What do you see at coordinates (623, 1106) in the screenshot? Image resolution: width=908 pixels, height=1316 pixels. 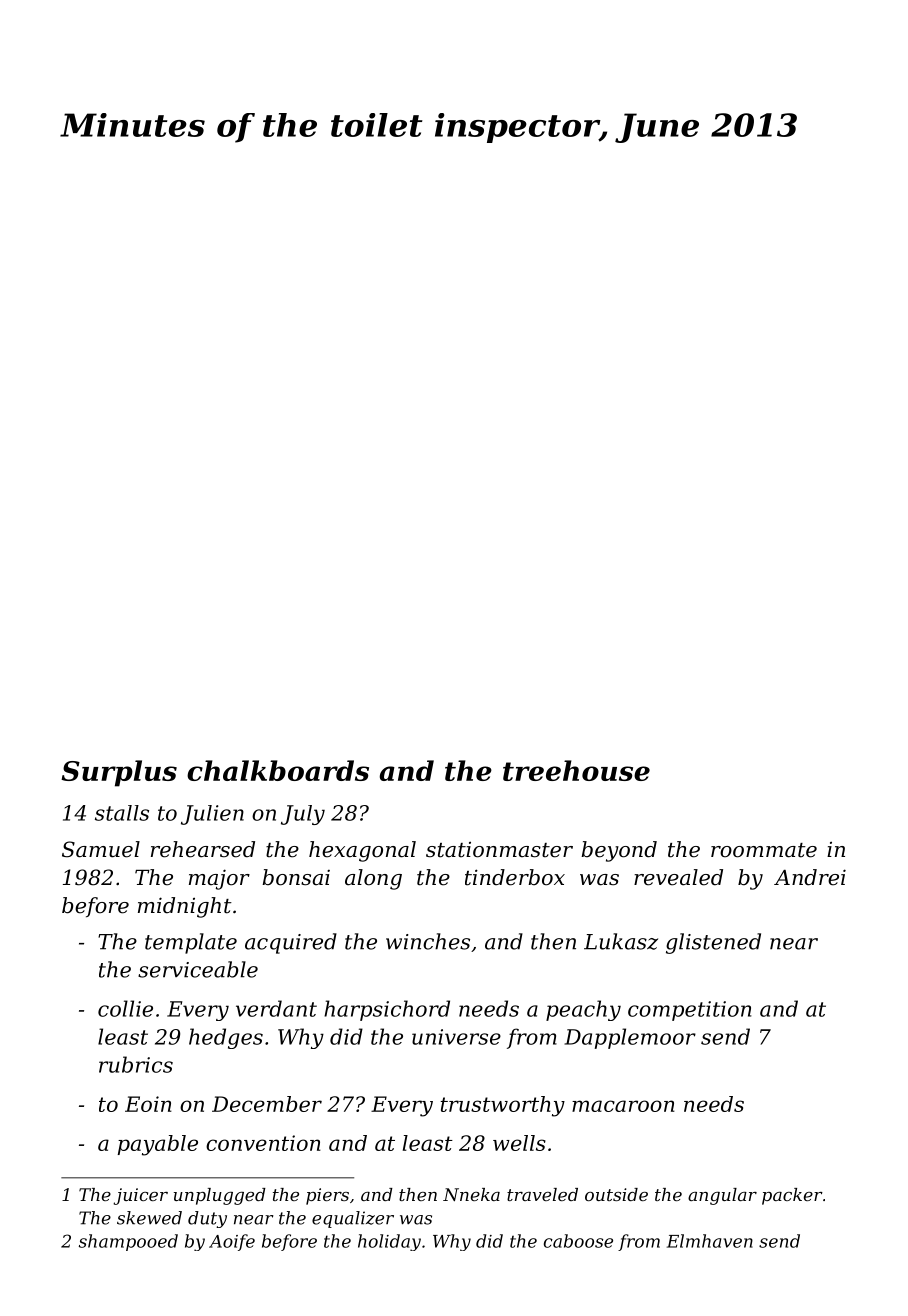 I see `macaroon` at bounding box center [623, 1106].
